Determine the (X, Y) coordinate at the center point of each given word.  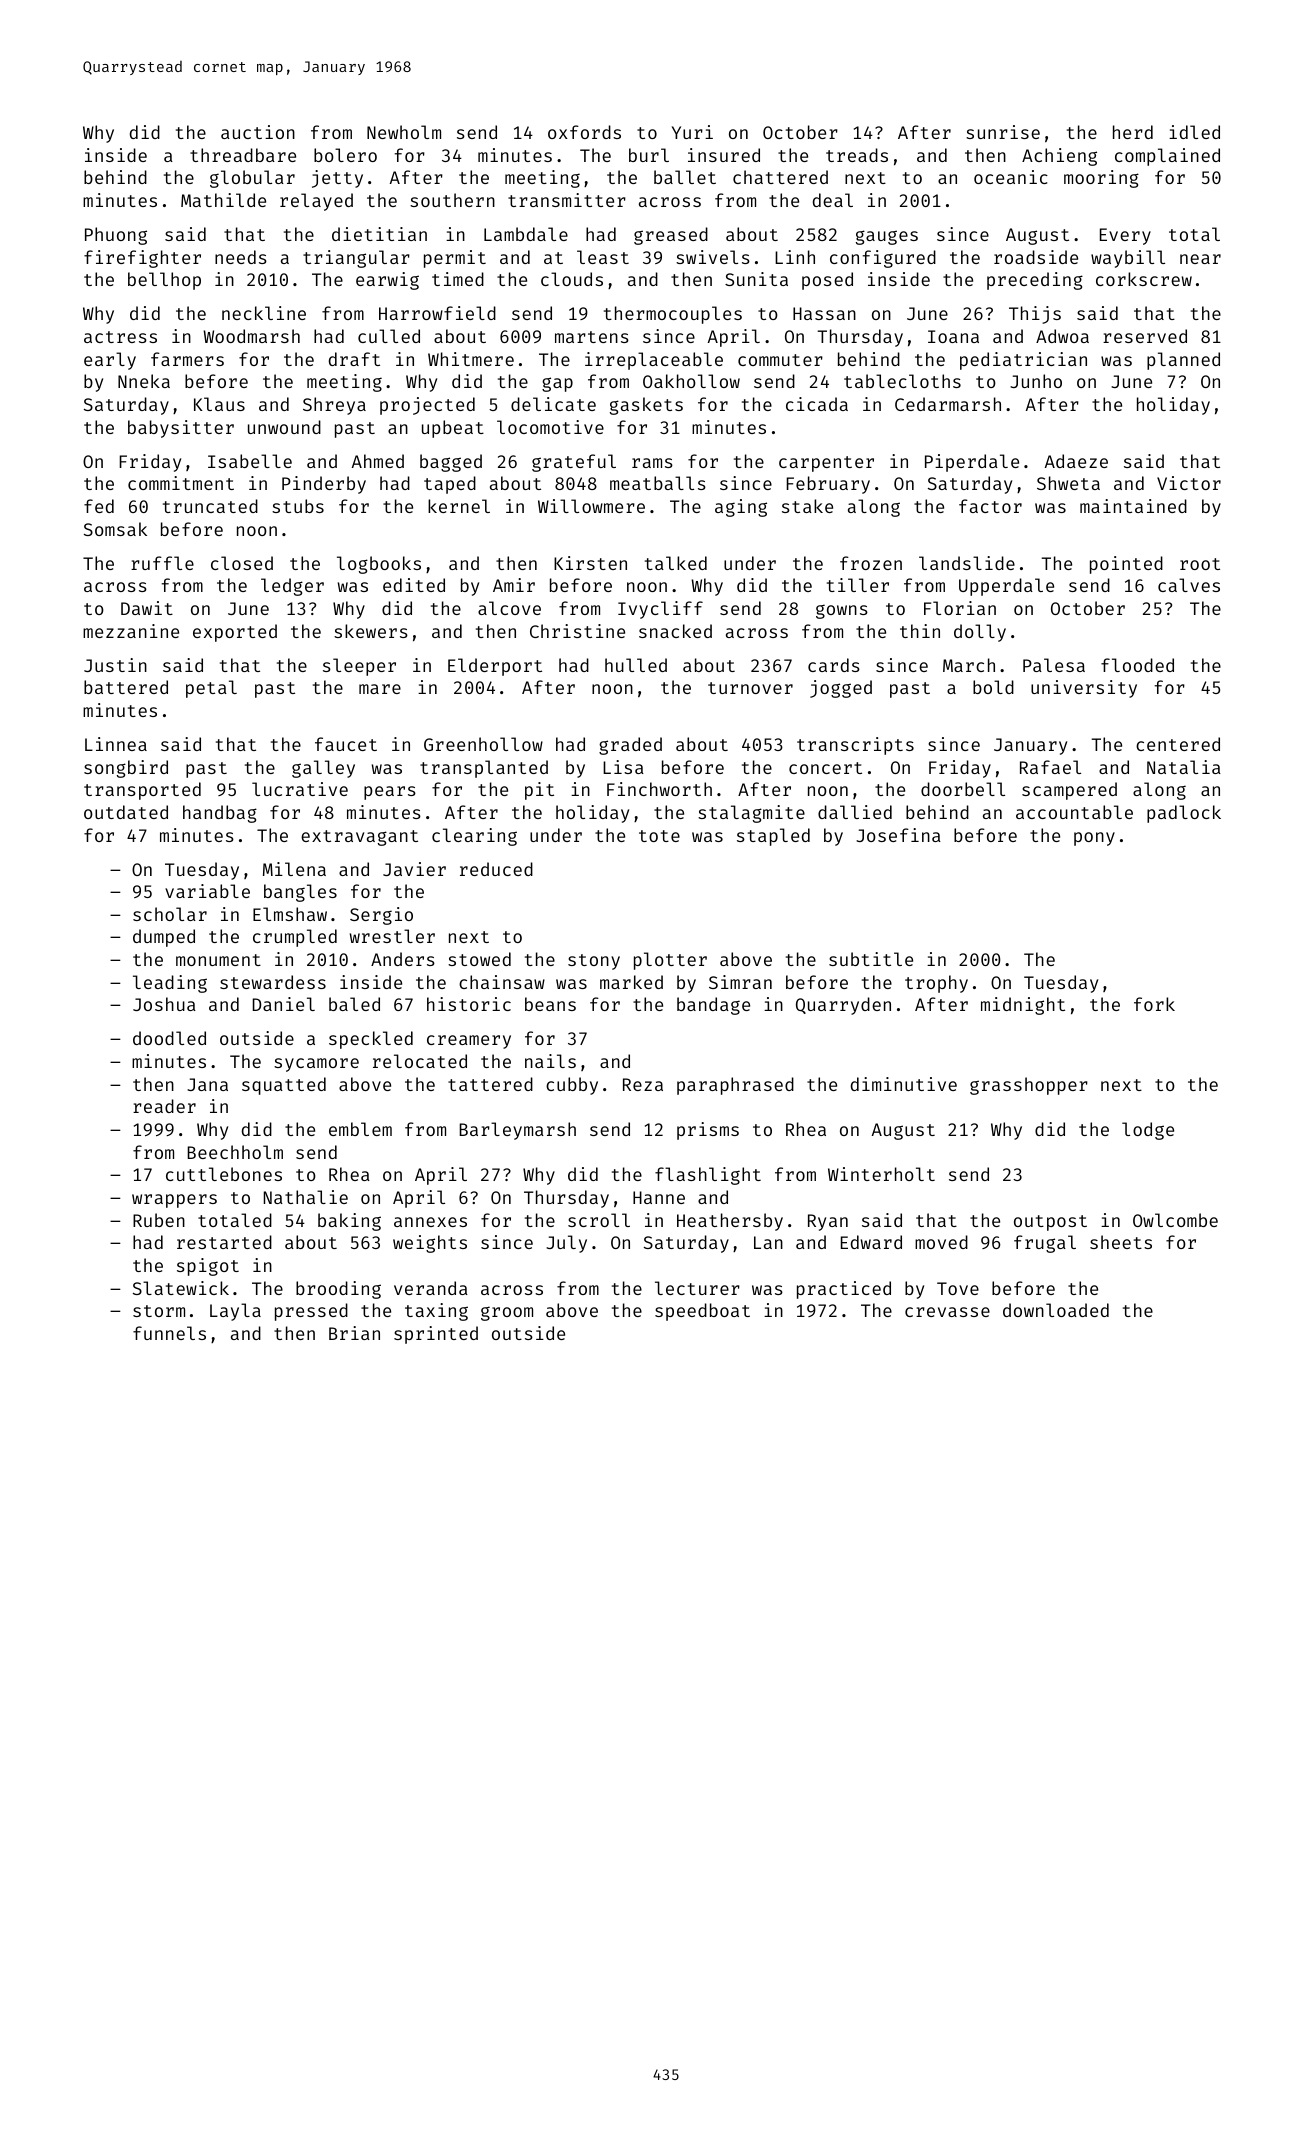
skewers (371, 631)
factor (990, 506)
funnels (169, 1333)
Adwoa (1062, 336)
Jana (207, 1084)
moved (941, 1242)
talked (676, 563)
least (603, 257)
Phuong (116, 236)
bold (993, 687)
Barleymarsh (517, 1131)
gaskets (646, 406)
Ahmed (378, 461)
